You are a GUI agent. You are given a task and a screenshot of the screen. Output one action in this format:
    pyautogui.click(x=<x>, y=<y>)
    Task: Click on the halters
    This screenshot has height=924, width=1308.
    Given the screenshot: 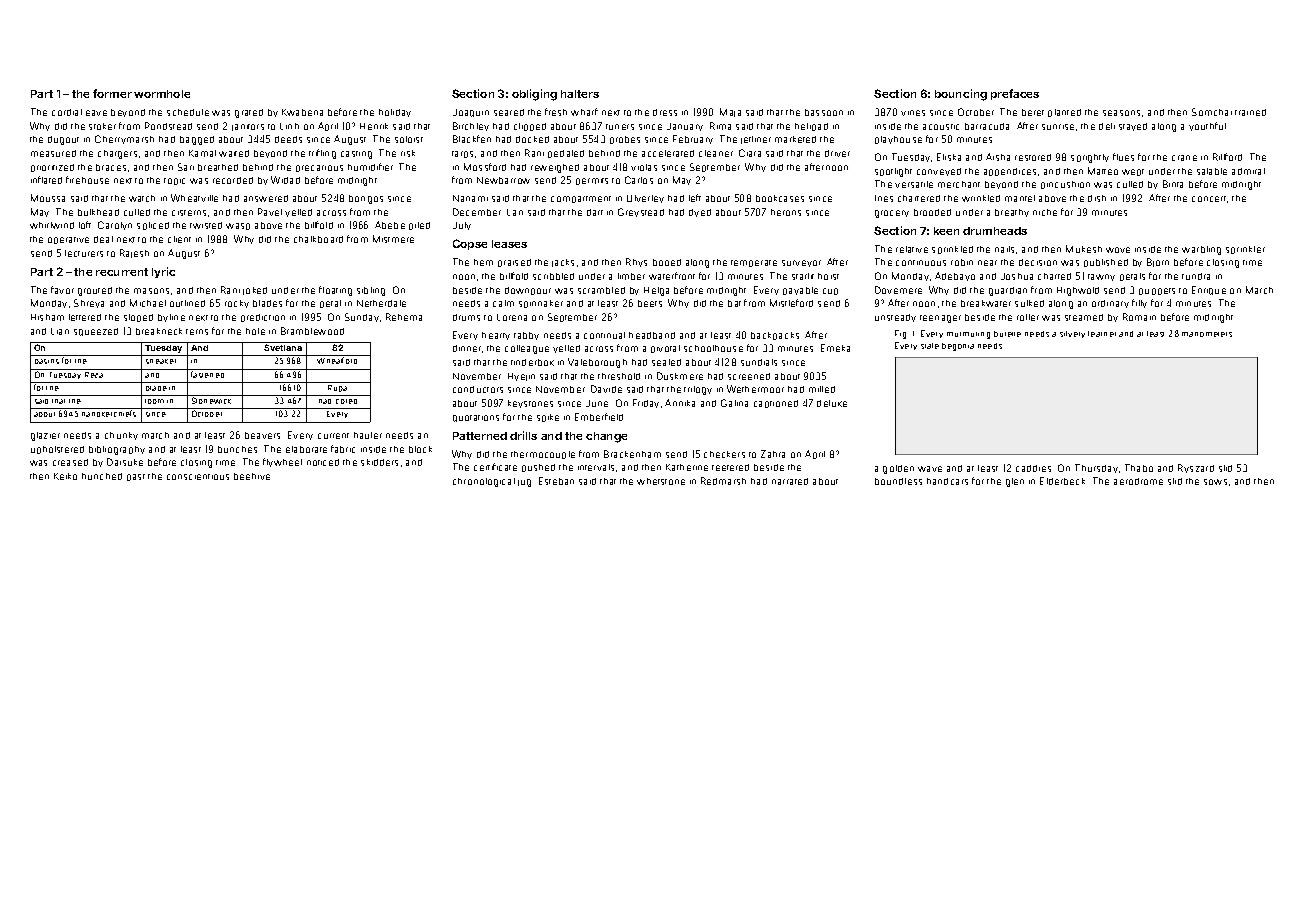 What is the action you would take?
    pyautogui.click(x=580, y=94)
